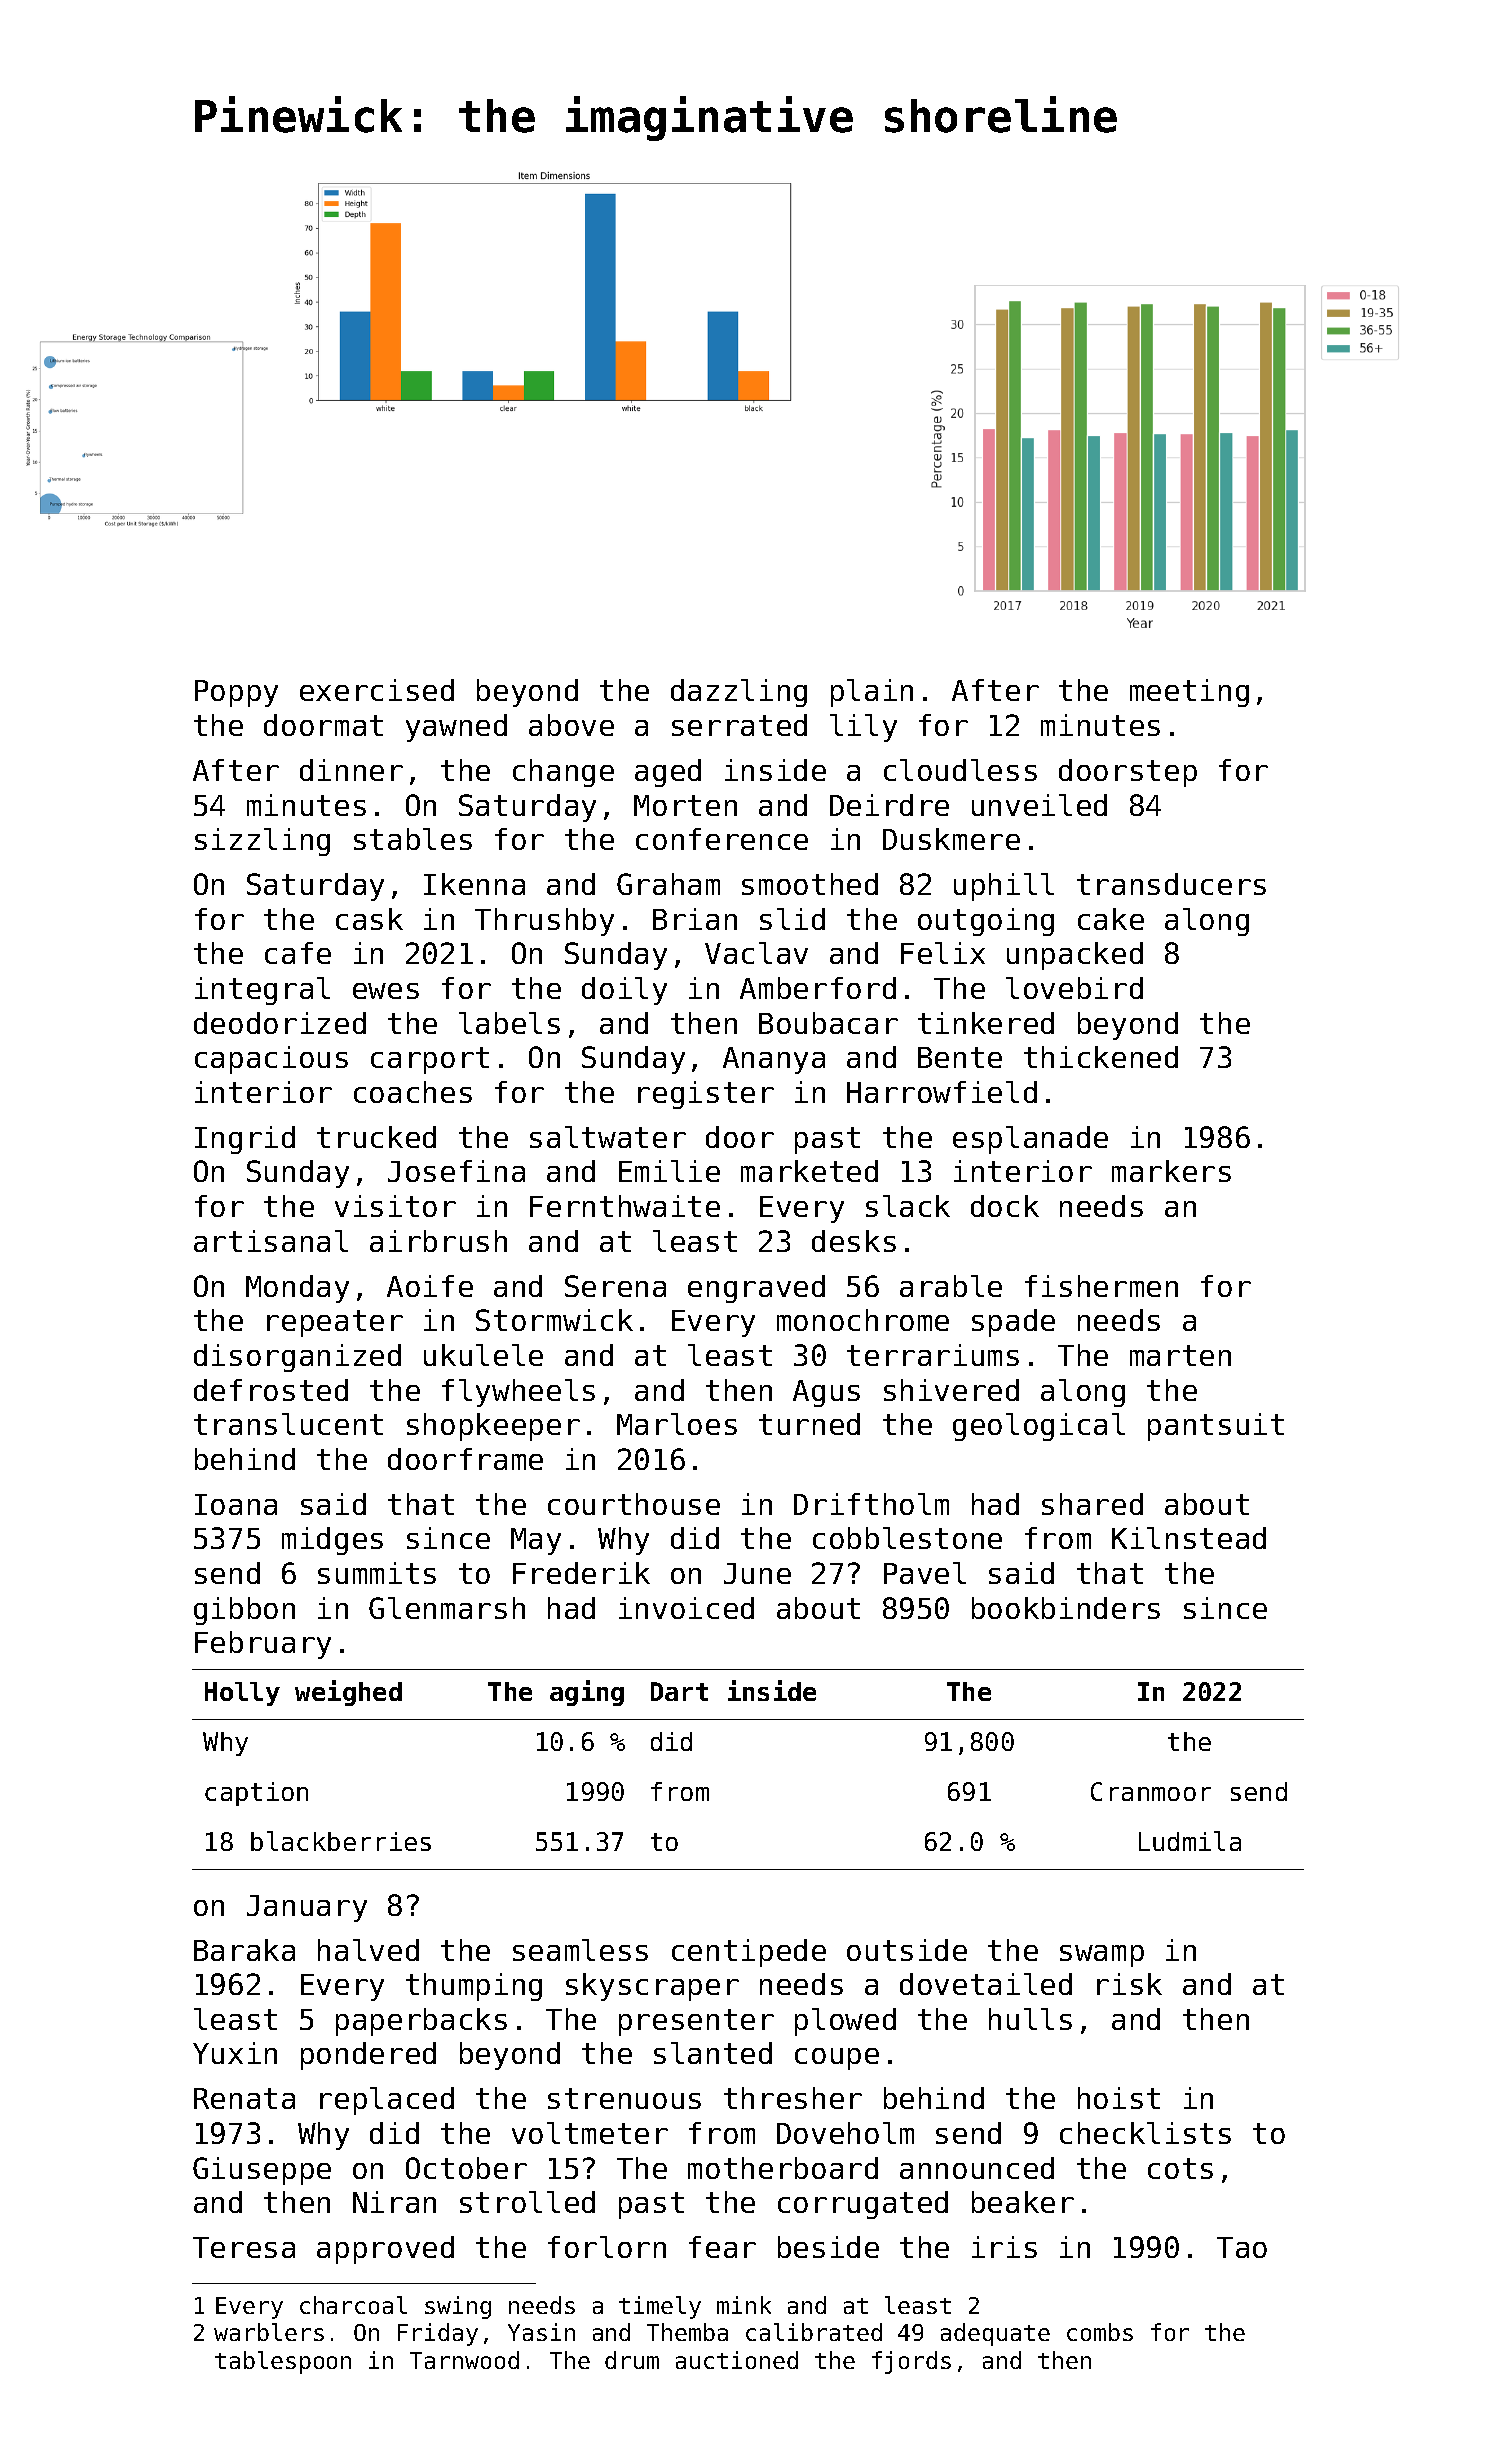 The width and height of the screenshot is (1496, 2464). Describe the element at coordinates (1171, 884) in the screenshot. I see `transducers` at that location.
